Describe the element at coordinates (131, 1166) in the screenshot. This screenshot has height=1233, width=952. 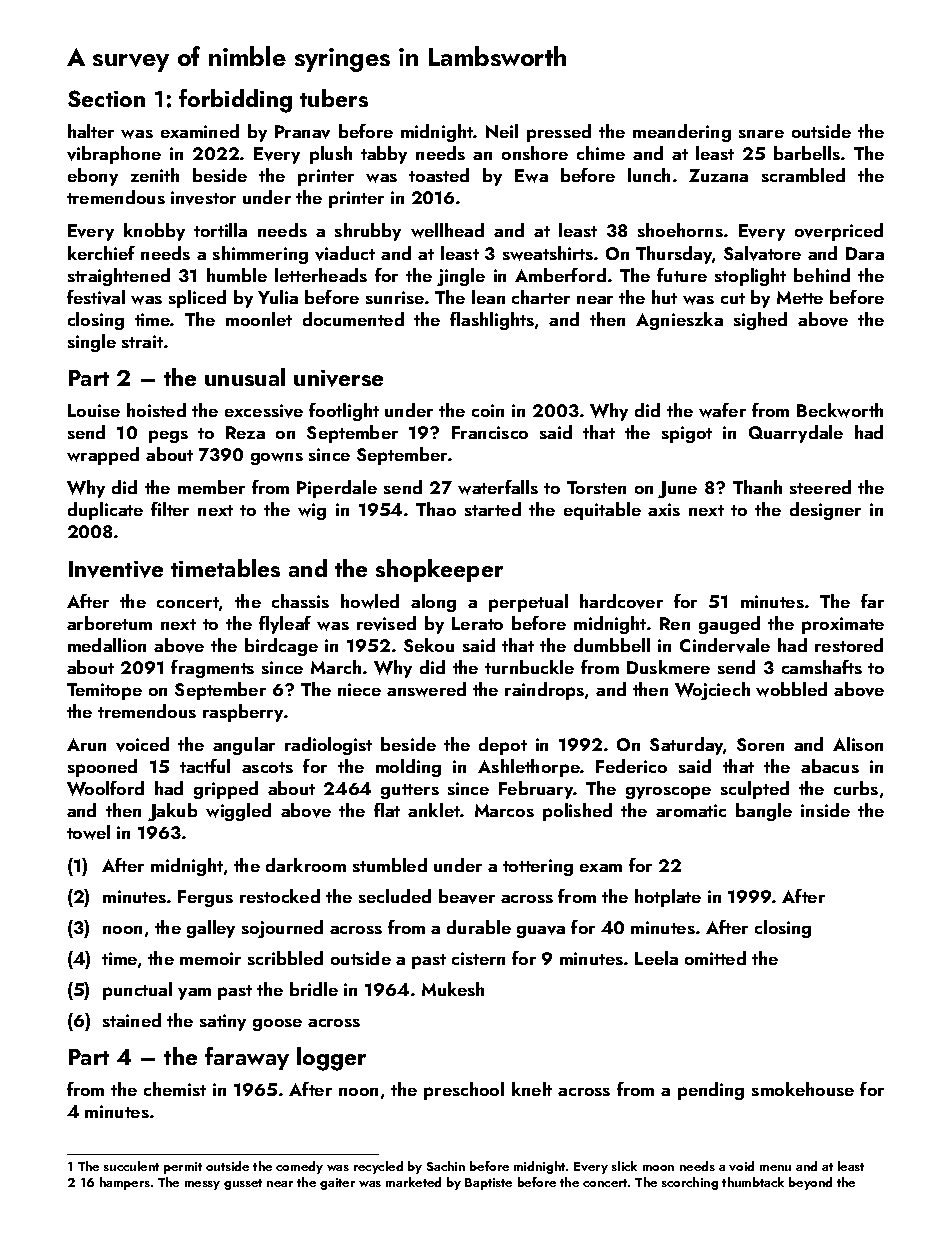
I see `succulent` at that location.
